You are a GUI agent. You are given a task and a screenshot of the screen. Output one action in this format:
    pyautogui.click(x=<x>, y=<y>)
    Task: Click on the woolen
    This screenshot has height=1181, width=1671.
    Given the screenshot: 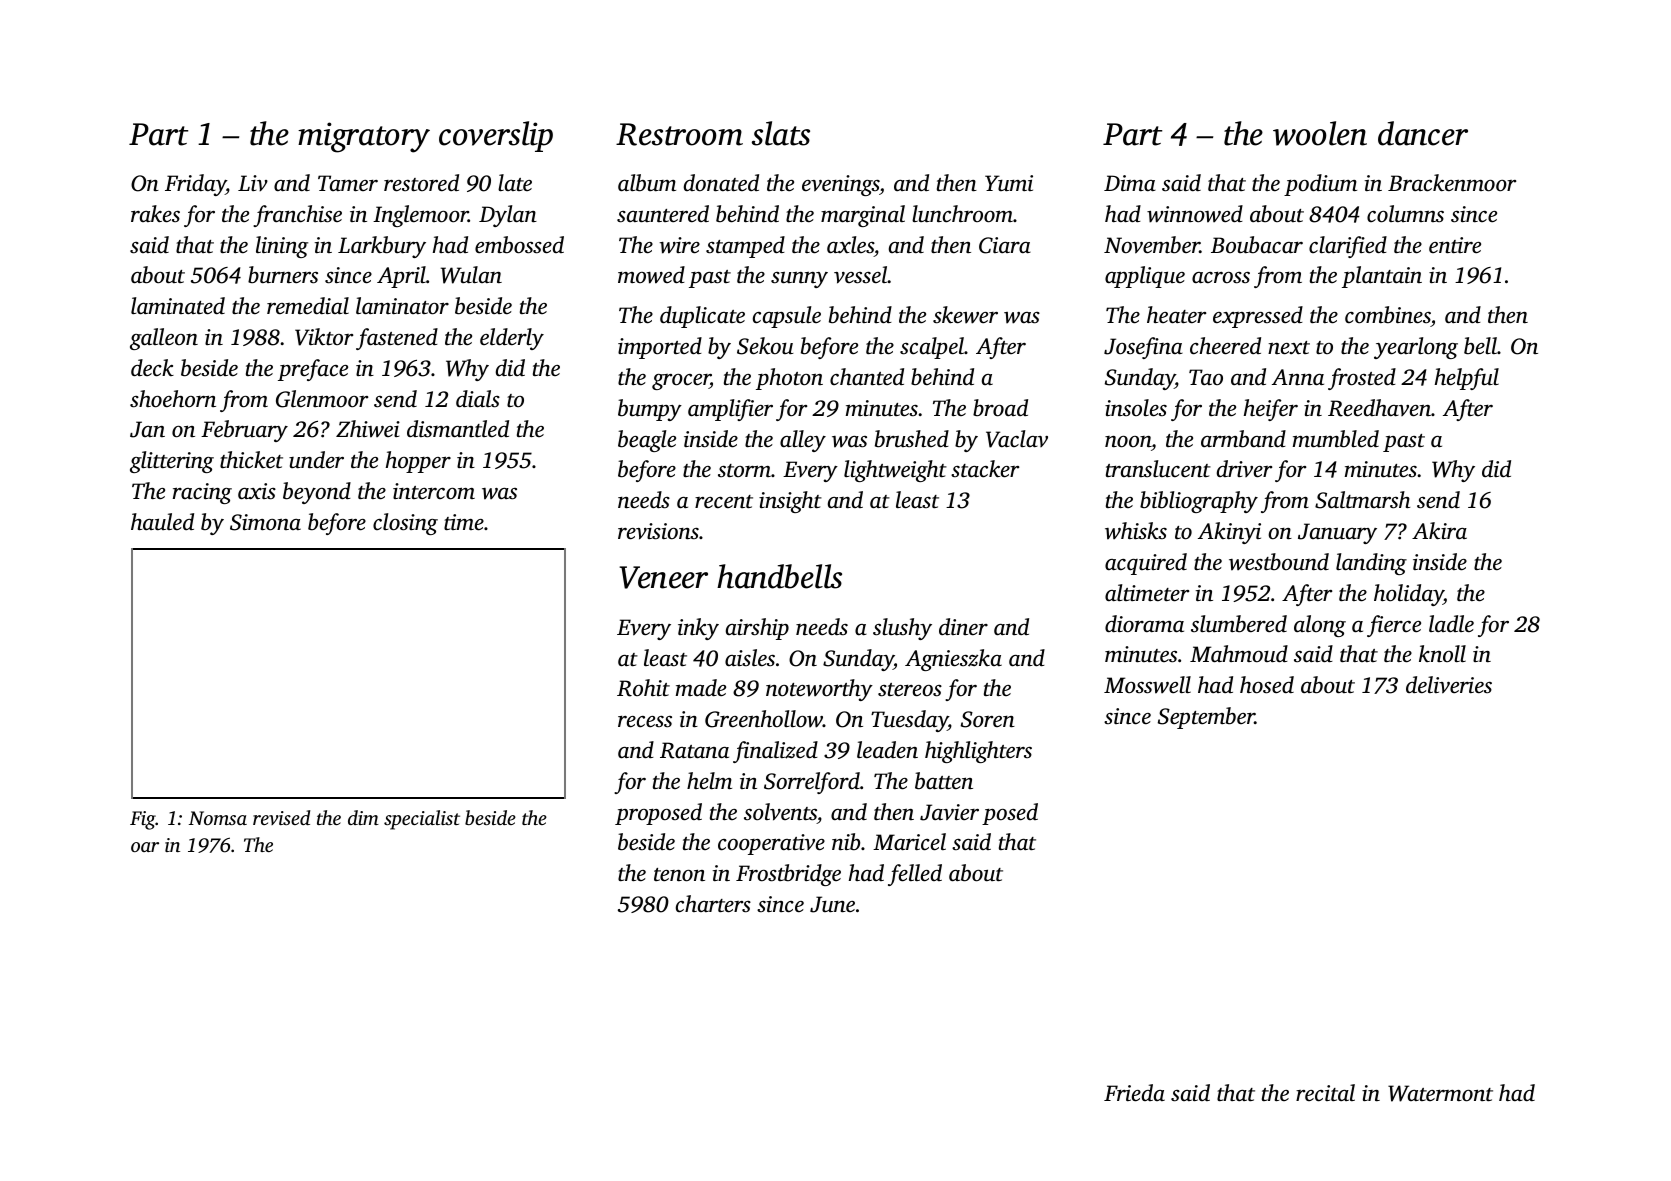 What is the action you would take?
    pyautogui.click(x=1320, y=133)
